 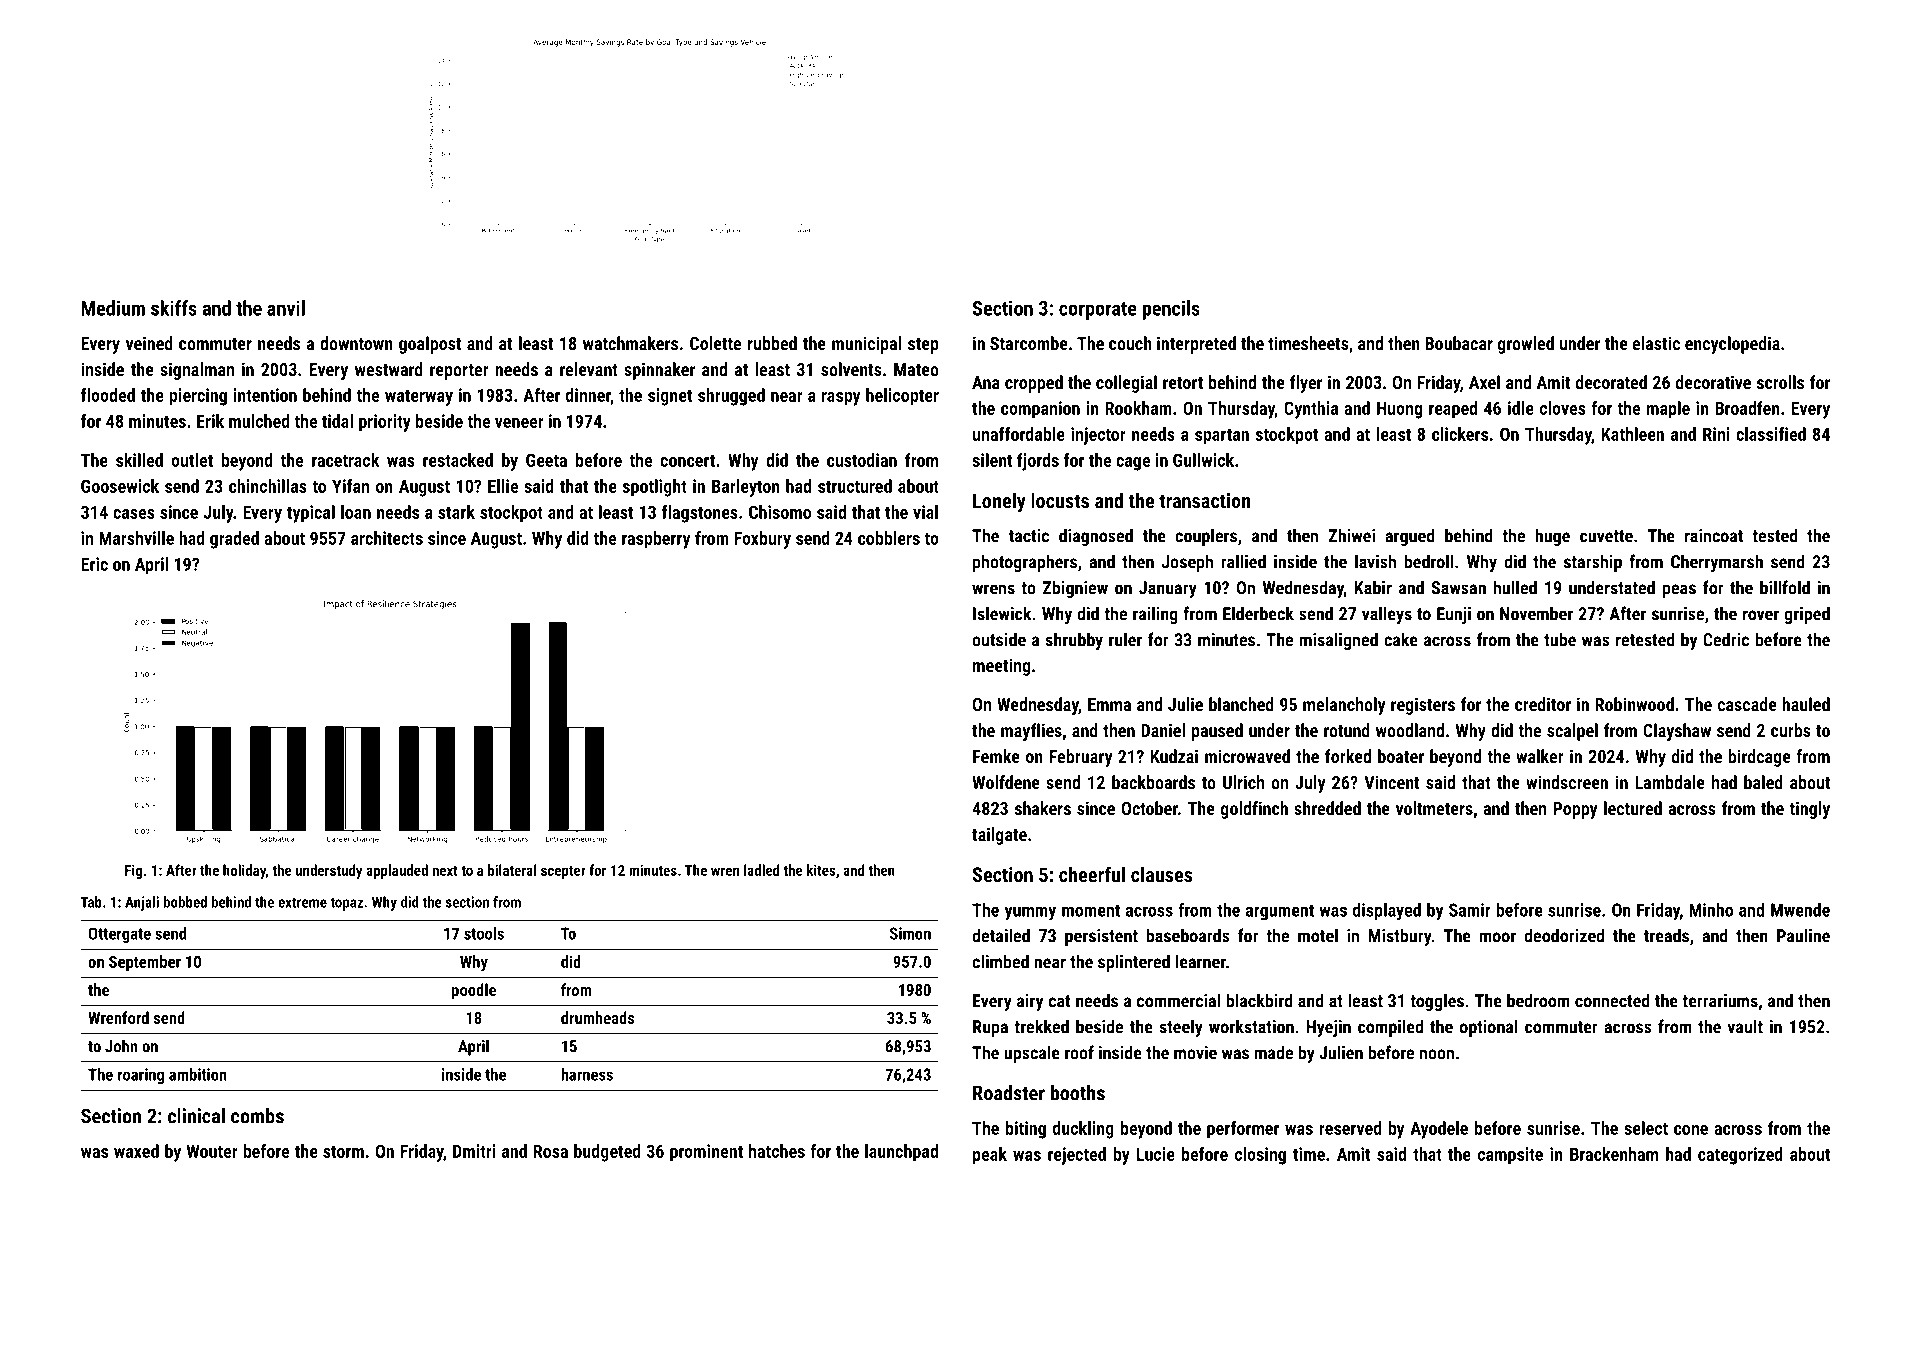 What do you see at coordinates (95, 564) in the image?
I see `Eric` at bounding box center [95, 564].
